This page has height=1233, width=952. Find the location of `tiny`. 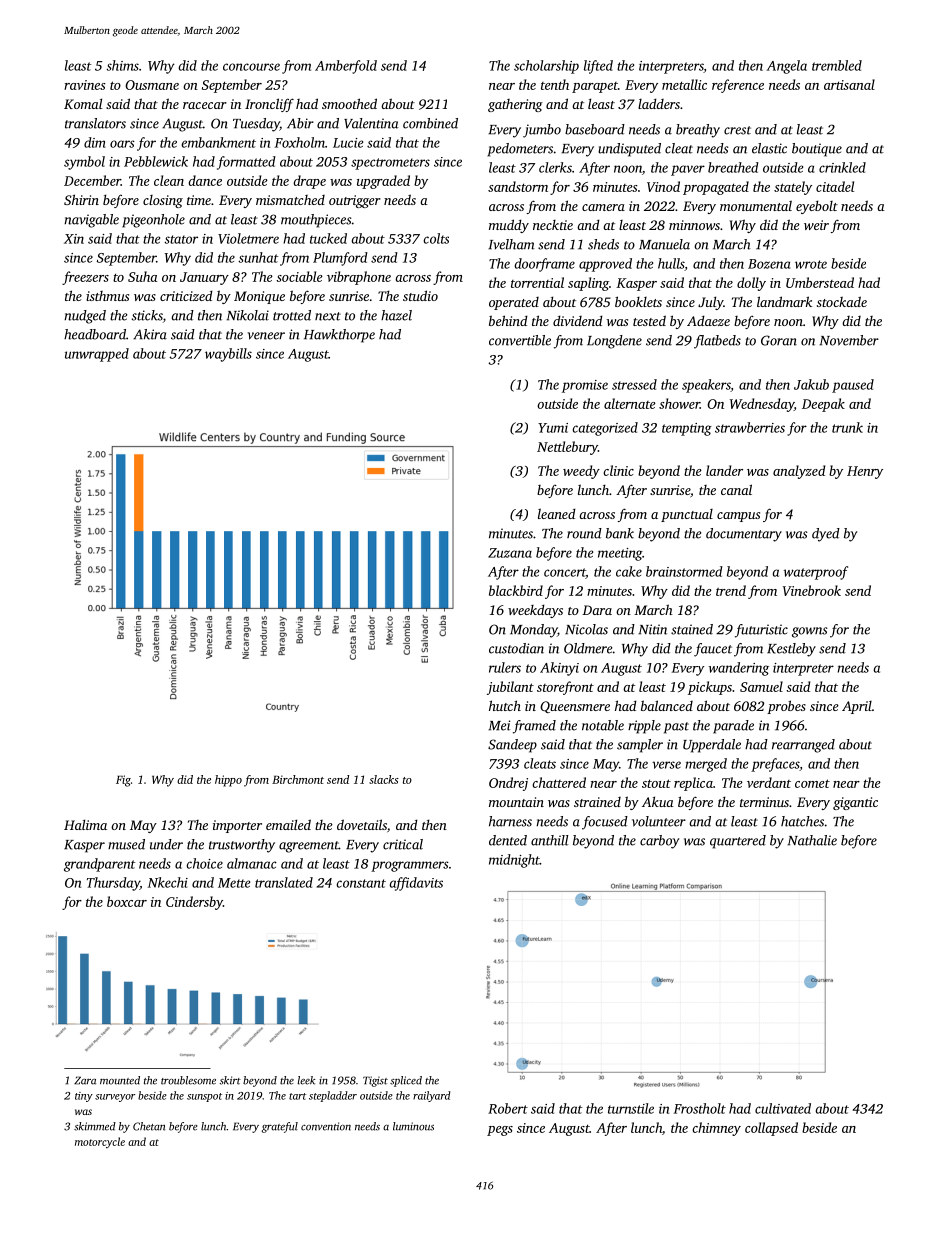

tiny is located at coordinates (84, 1097).
